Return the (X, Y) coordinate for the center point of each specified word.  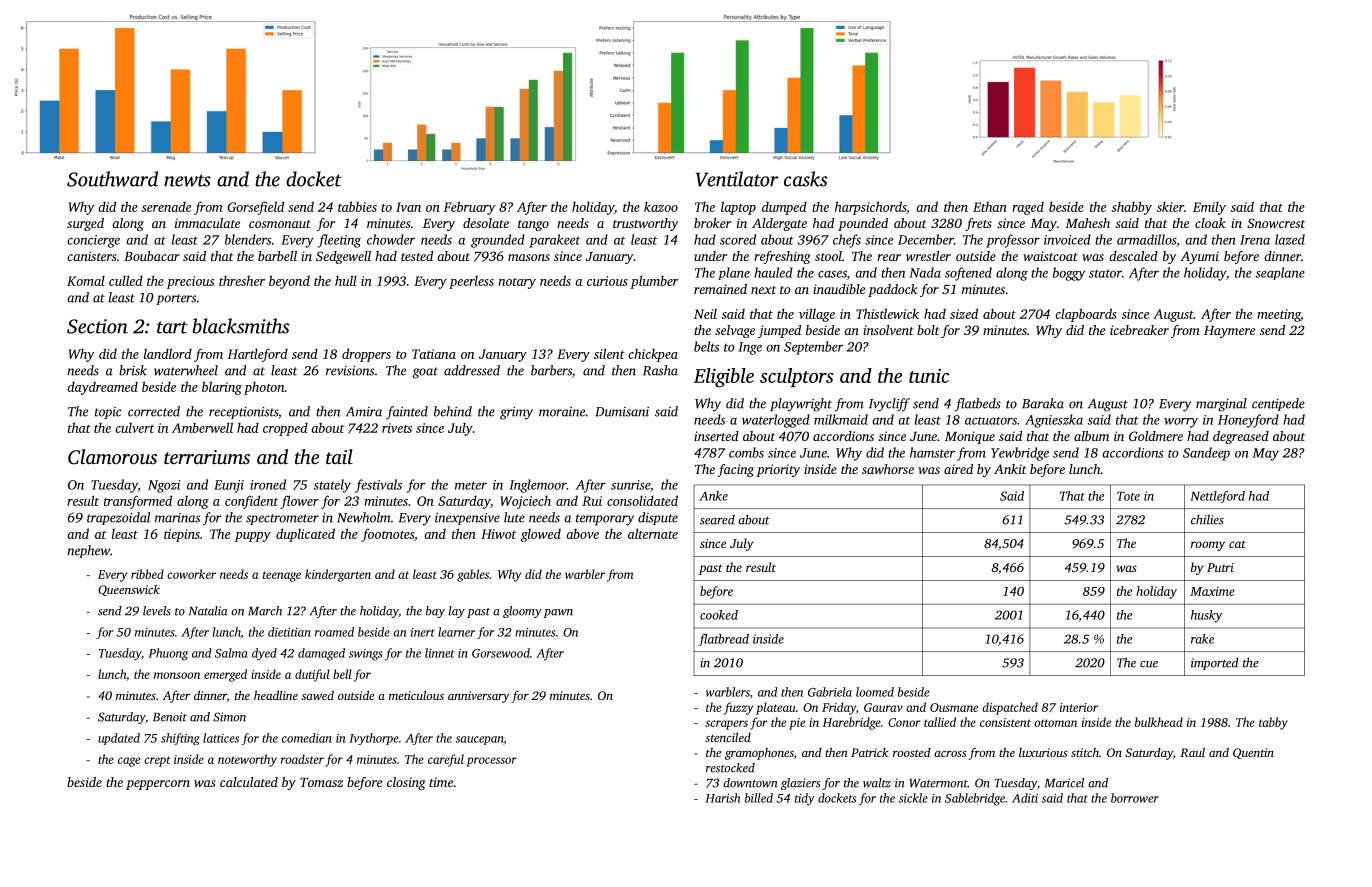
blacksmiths (241, 326)
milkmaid (841, 419)
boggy (1069, 274)
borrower (1135, 798)
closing (406, 783)
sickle (913, 798)
